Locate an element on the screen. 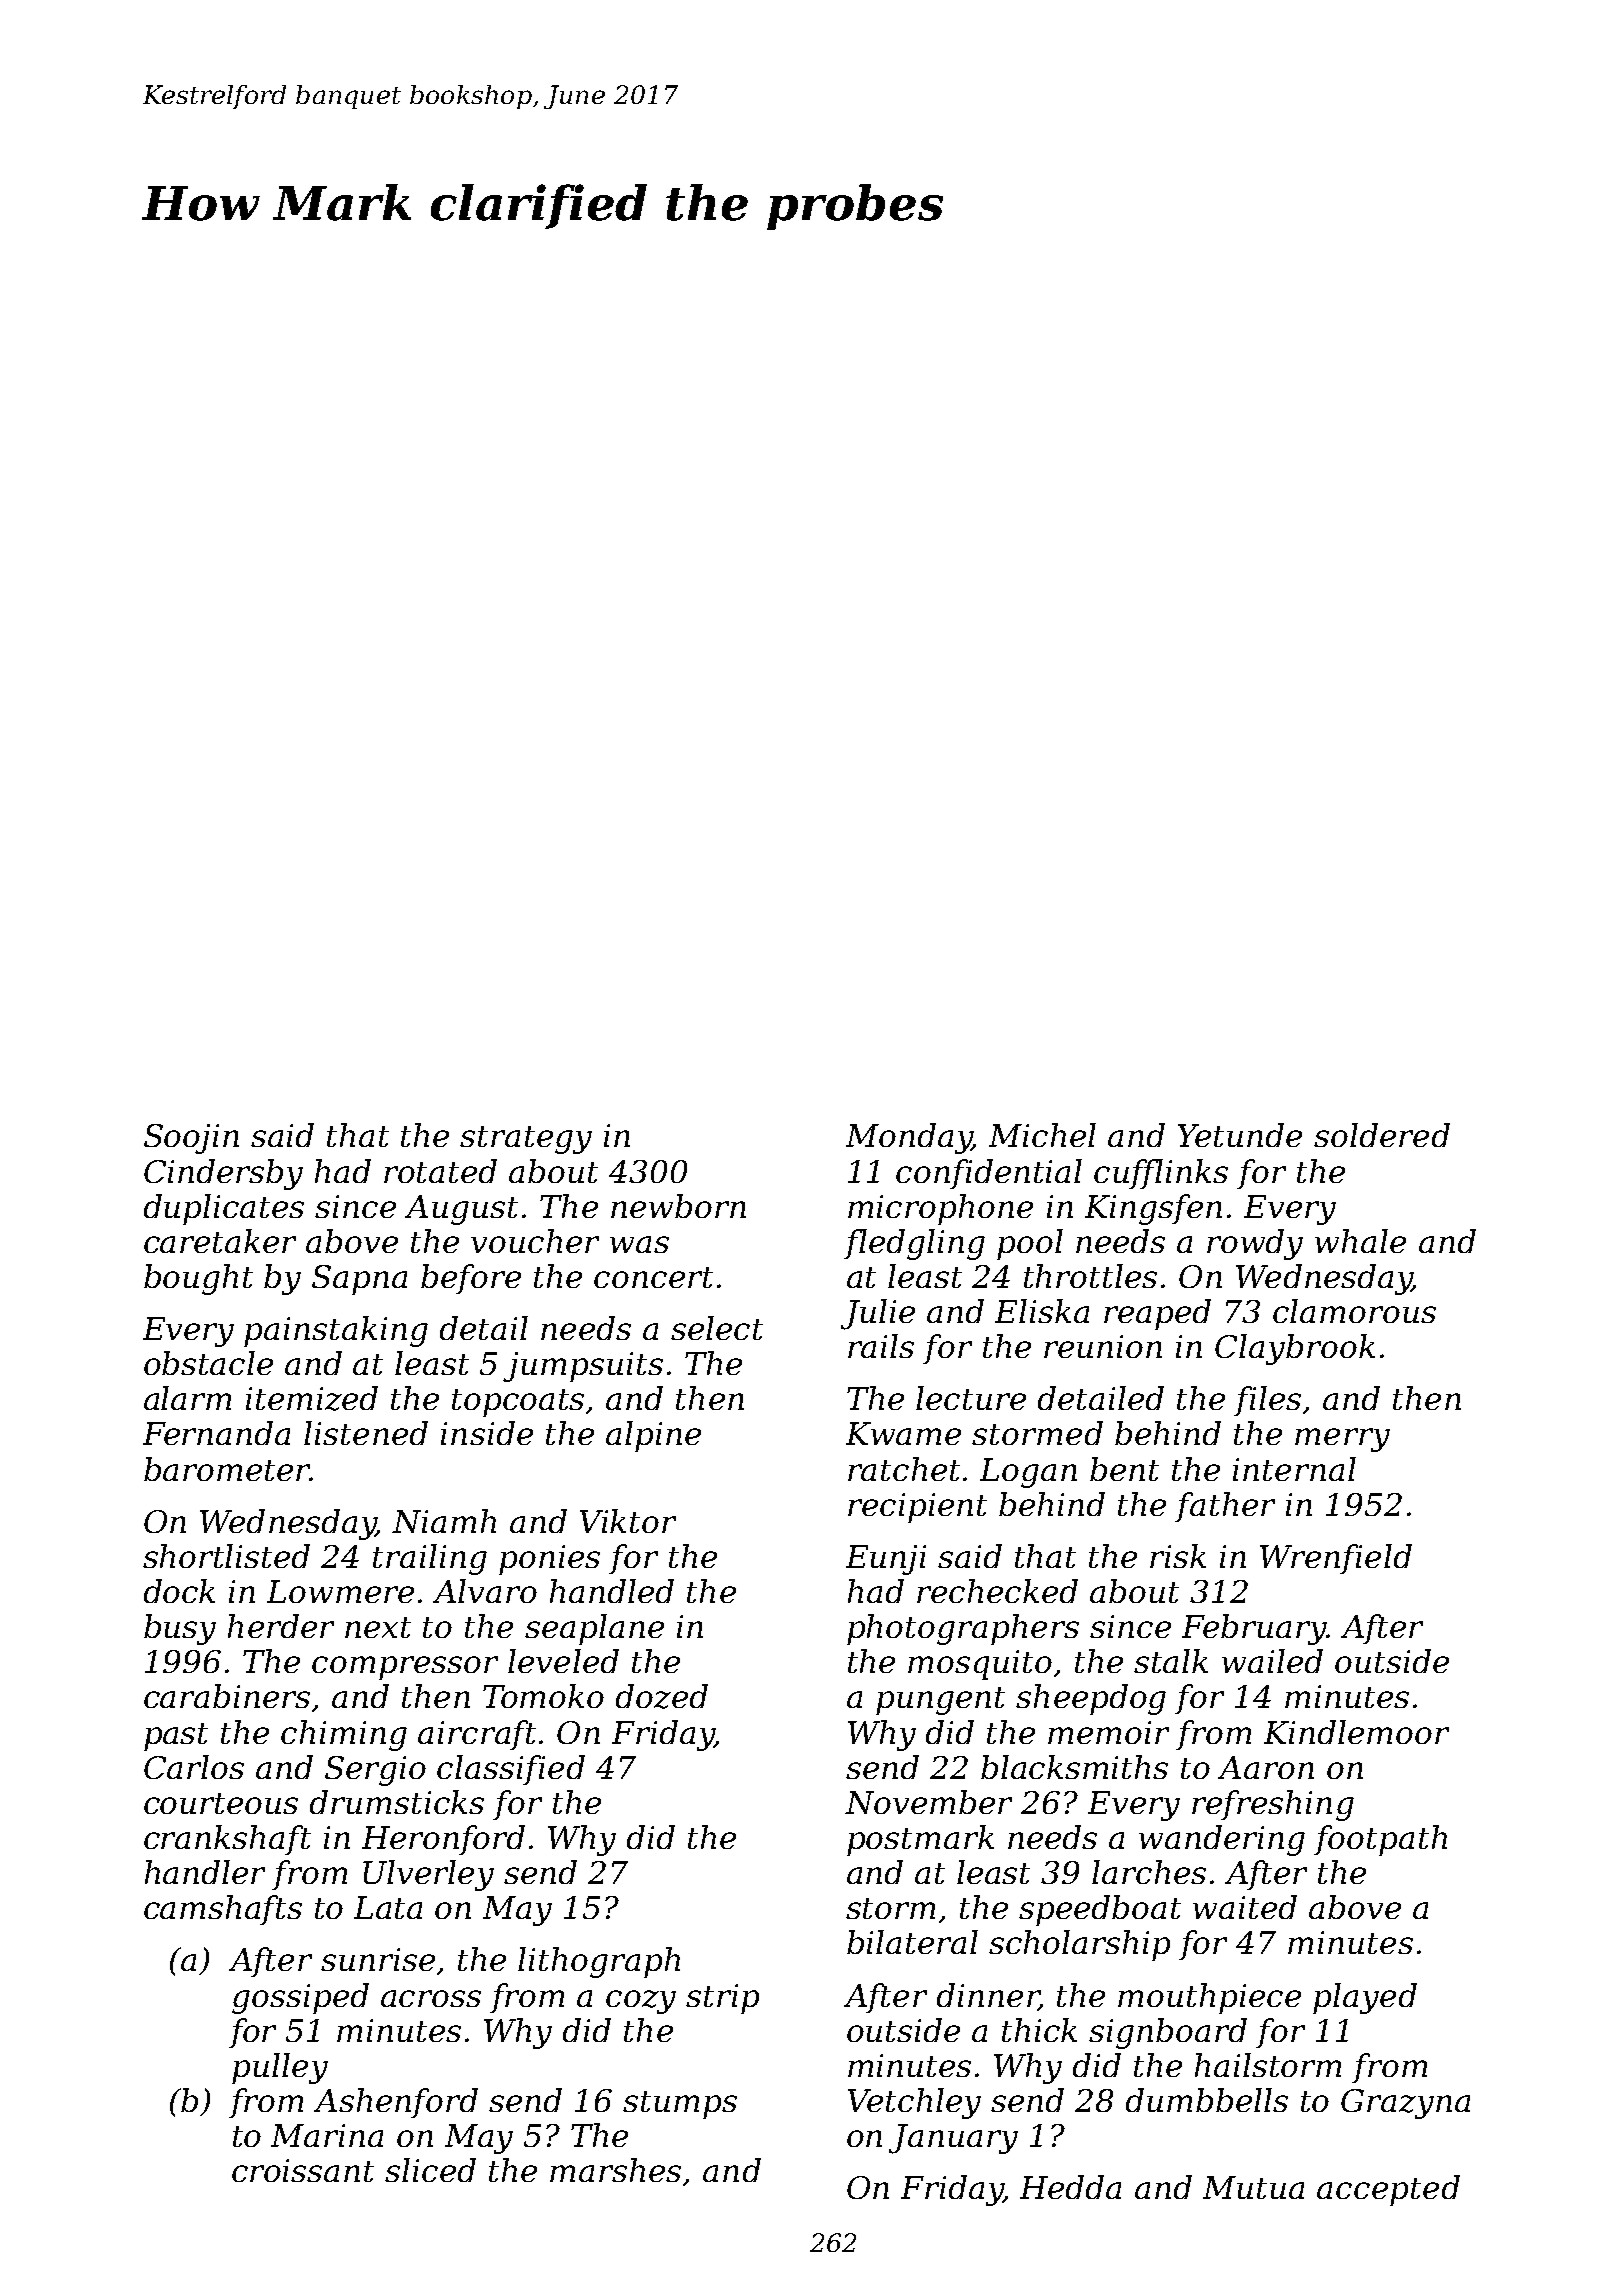  shortlisted is located at coordinates (226, 1556).
